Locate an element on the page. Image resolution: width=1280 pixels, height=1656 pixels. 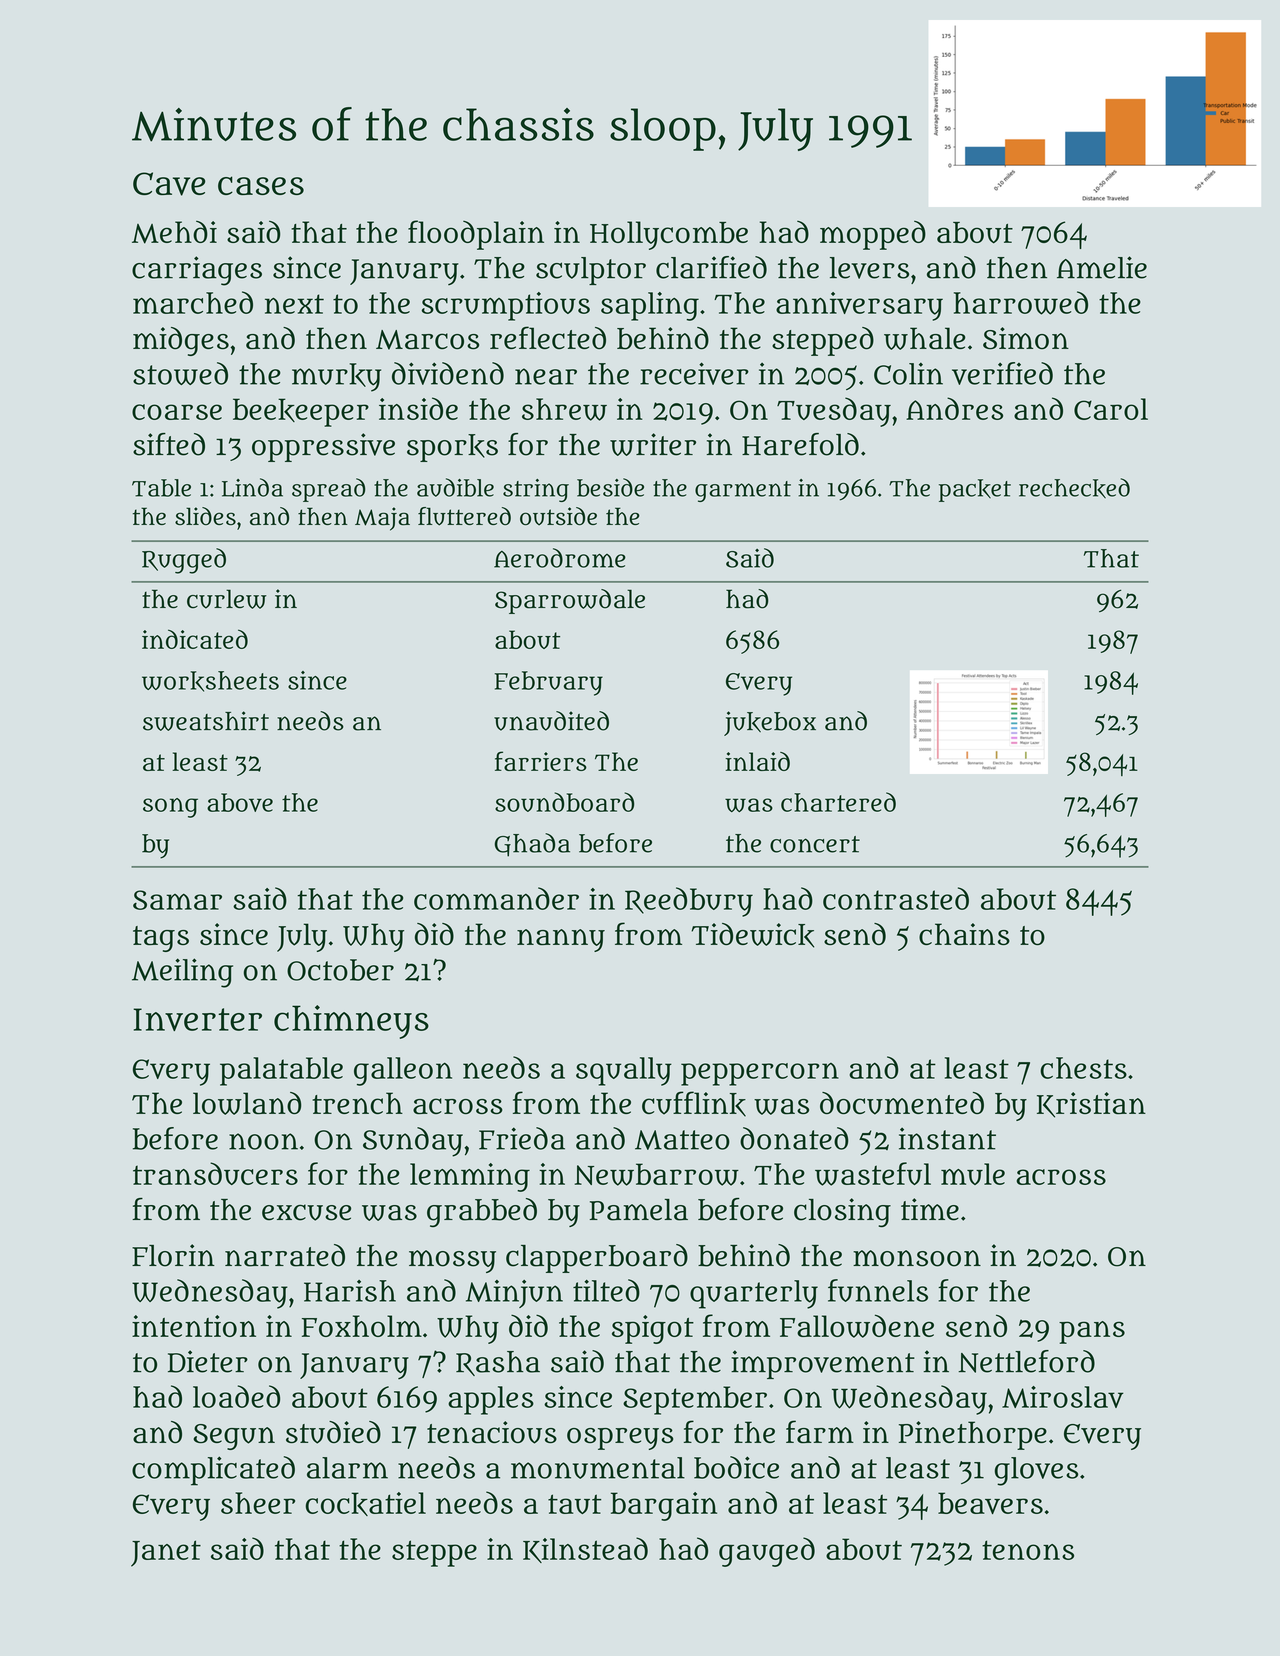
chests is located at coordinates (1083, 1068).
